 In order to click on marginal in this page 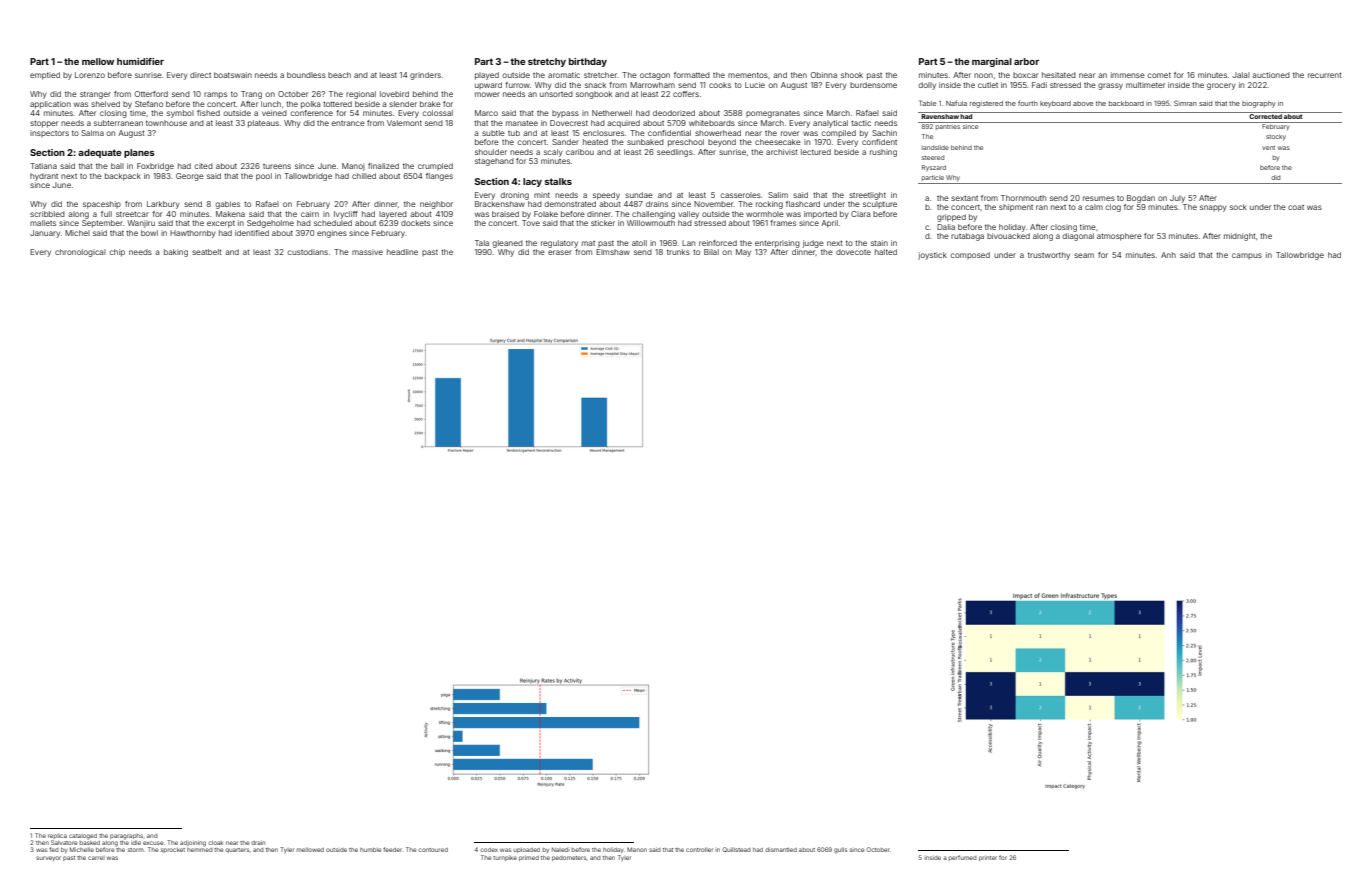, I will do `click(992, 62)`.
